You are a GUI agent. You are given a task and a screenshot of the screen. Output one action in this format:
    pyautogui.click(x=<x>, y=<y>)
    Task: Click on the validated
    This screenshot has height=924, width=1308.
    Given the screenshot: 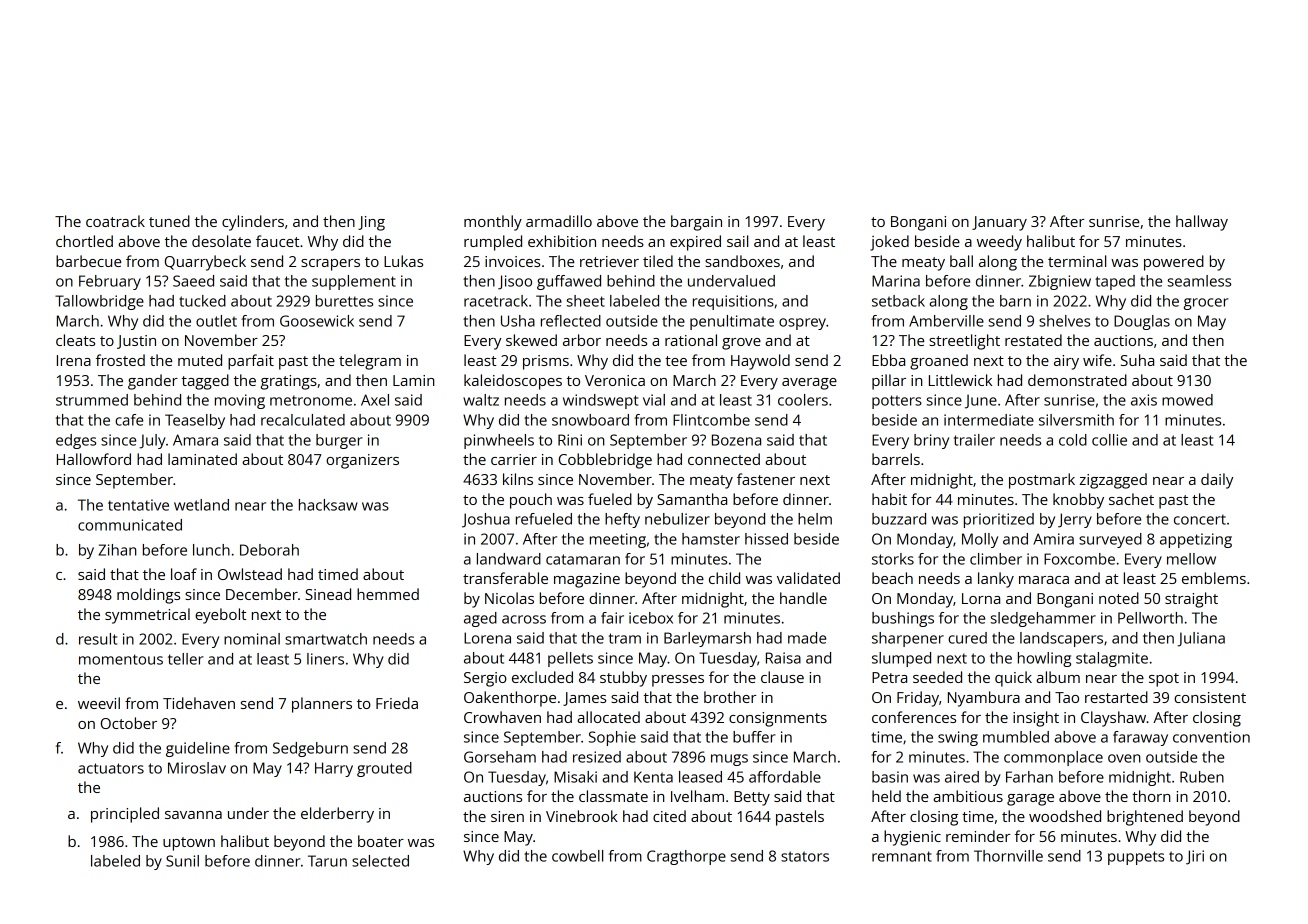 What is the action you would take?
    pyautogui.click(x=808, y=578)
